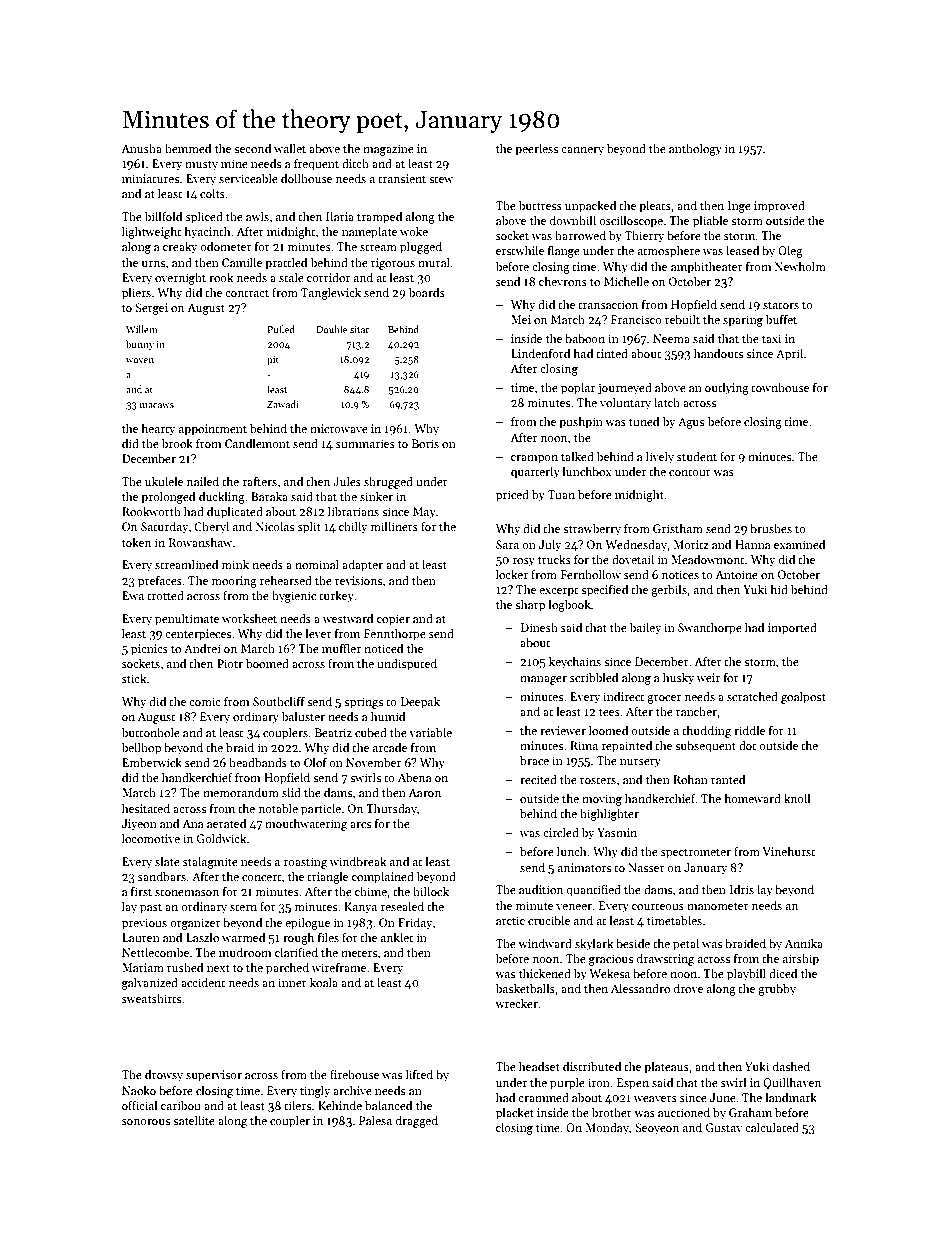 The width and height of the document is (952, 1233). Describe the element at coordinates (194, 1120) in the document. I see `satellite` at that location.
